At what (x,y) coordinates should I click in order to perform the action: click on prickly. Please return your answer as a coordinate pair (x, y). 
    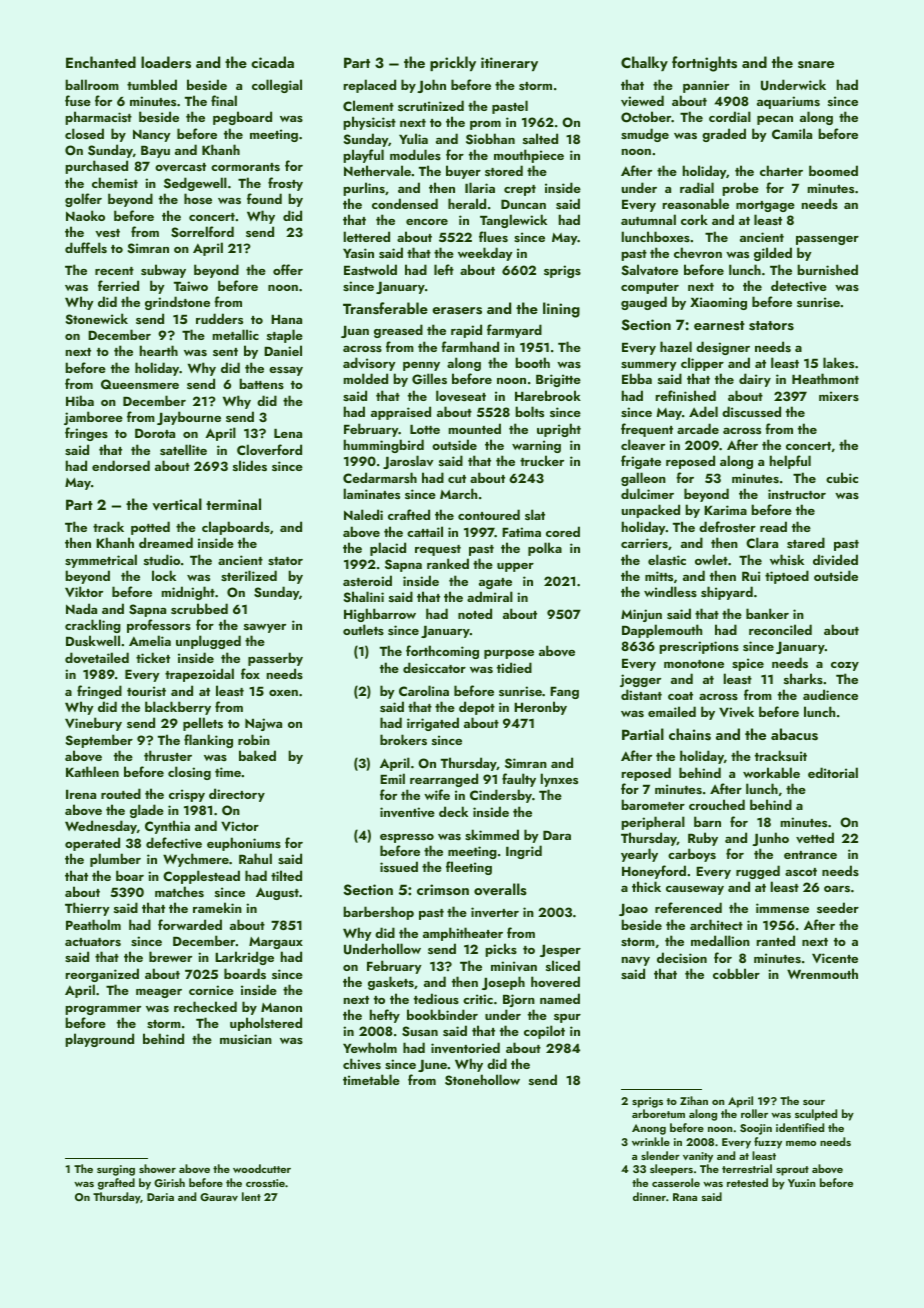
    Looking at the image, I should click on (453, 63).
